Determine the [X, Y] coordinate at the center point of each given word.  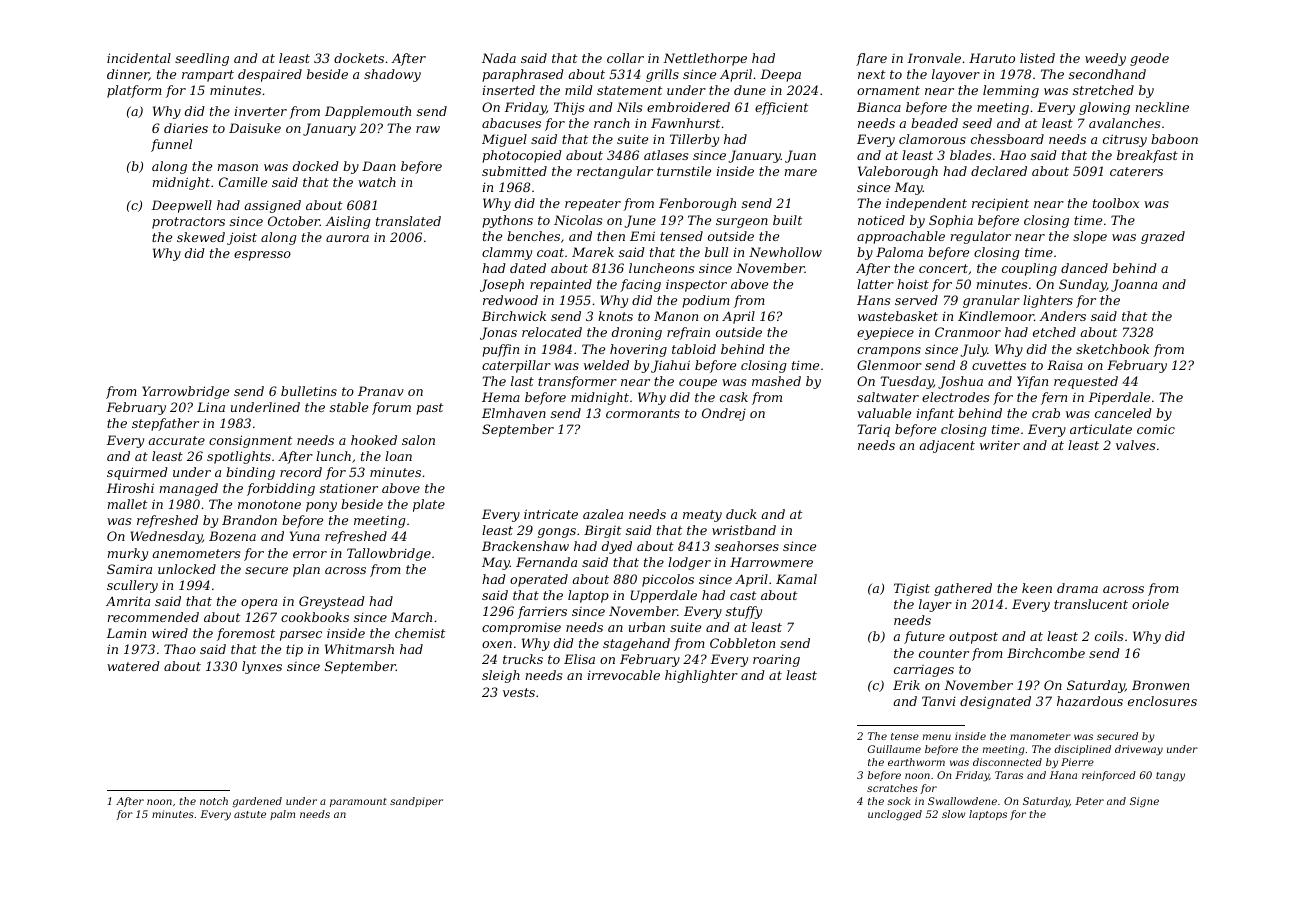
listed [1037, 58]
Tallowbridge [389, 554]
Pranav [381, 391]
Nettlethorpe [705, 59]
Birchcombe [1046, 653]
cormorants [643, 413]
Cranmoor [968, 332]
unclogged [895, 815]
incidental [139, 58]
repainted [561, 285]
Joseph [502, 285]
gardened [257, 802]
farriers [542, 612]
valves [1135, 445]
